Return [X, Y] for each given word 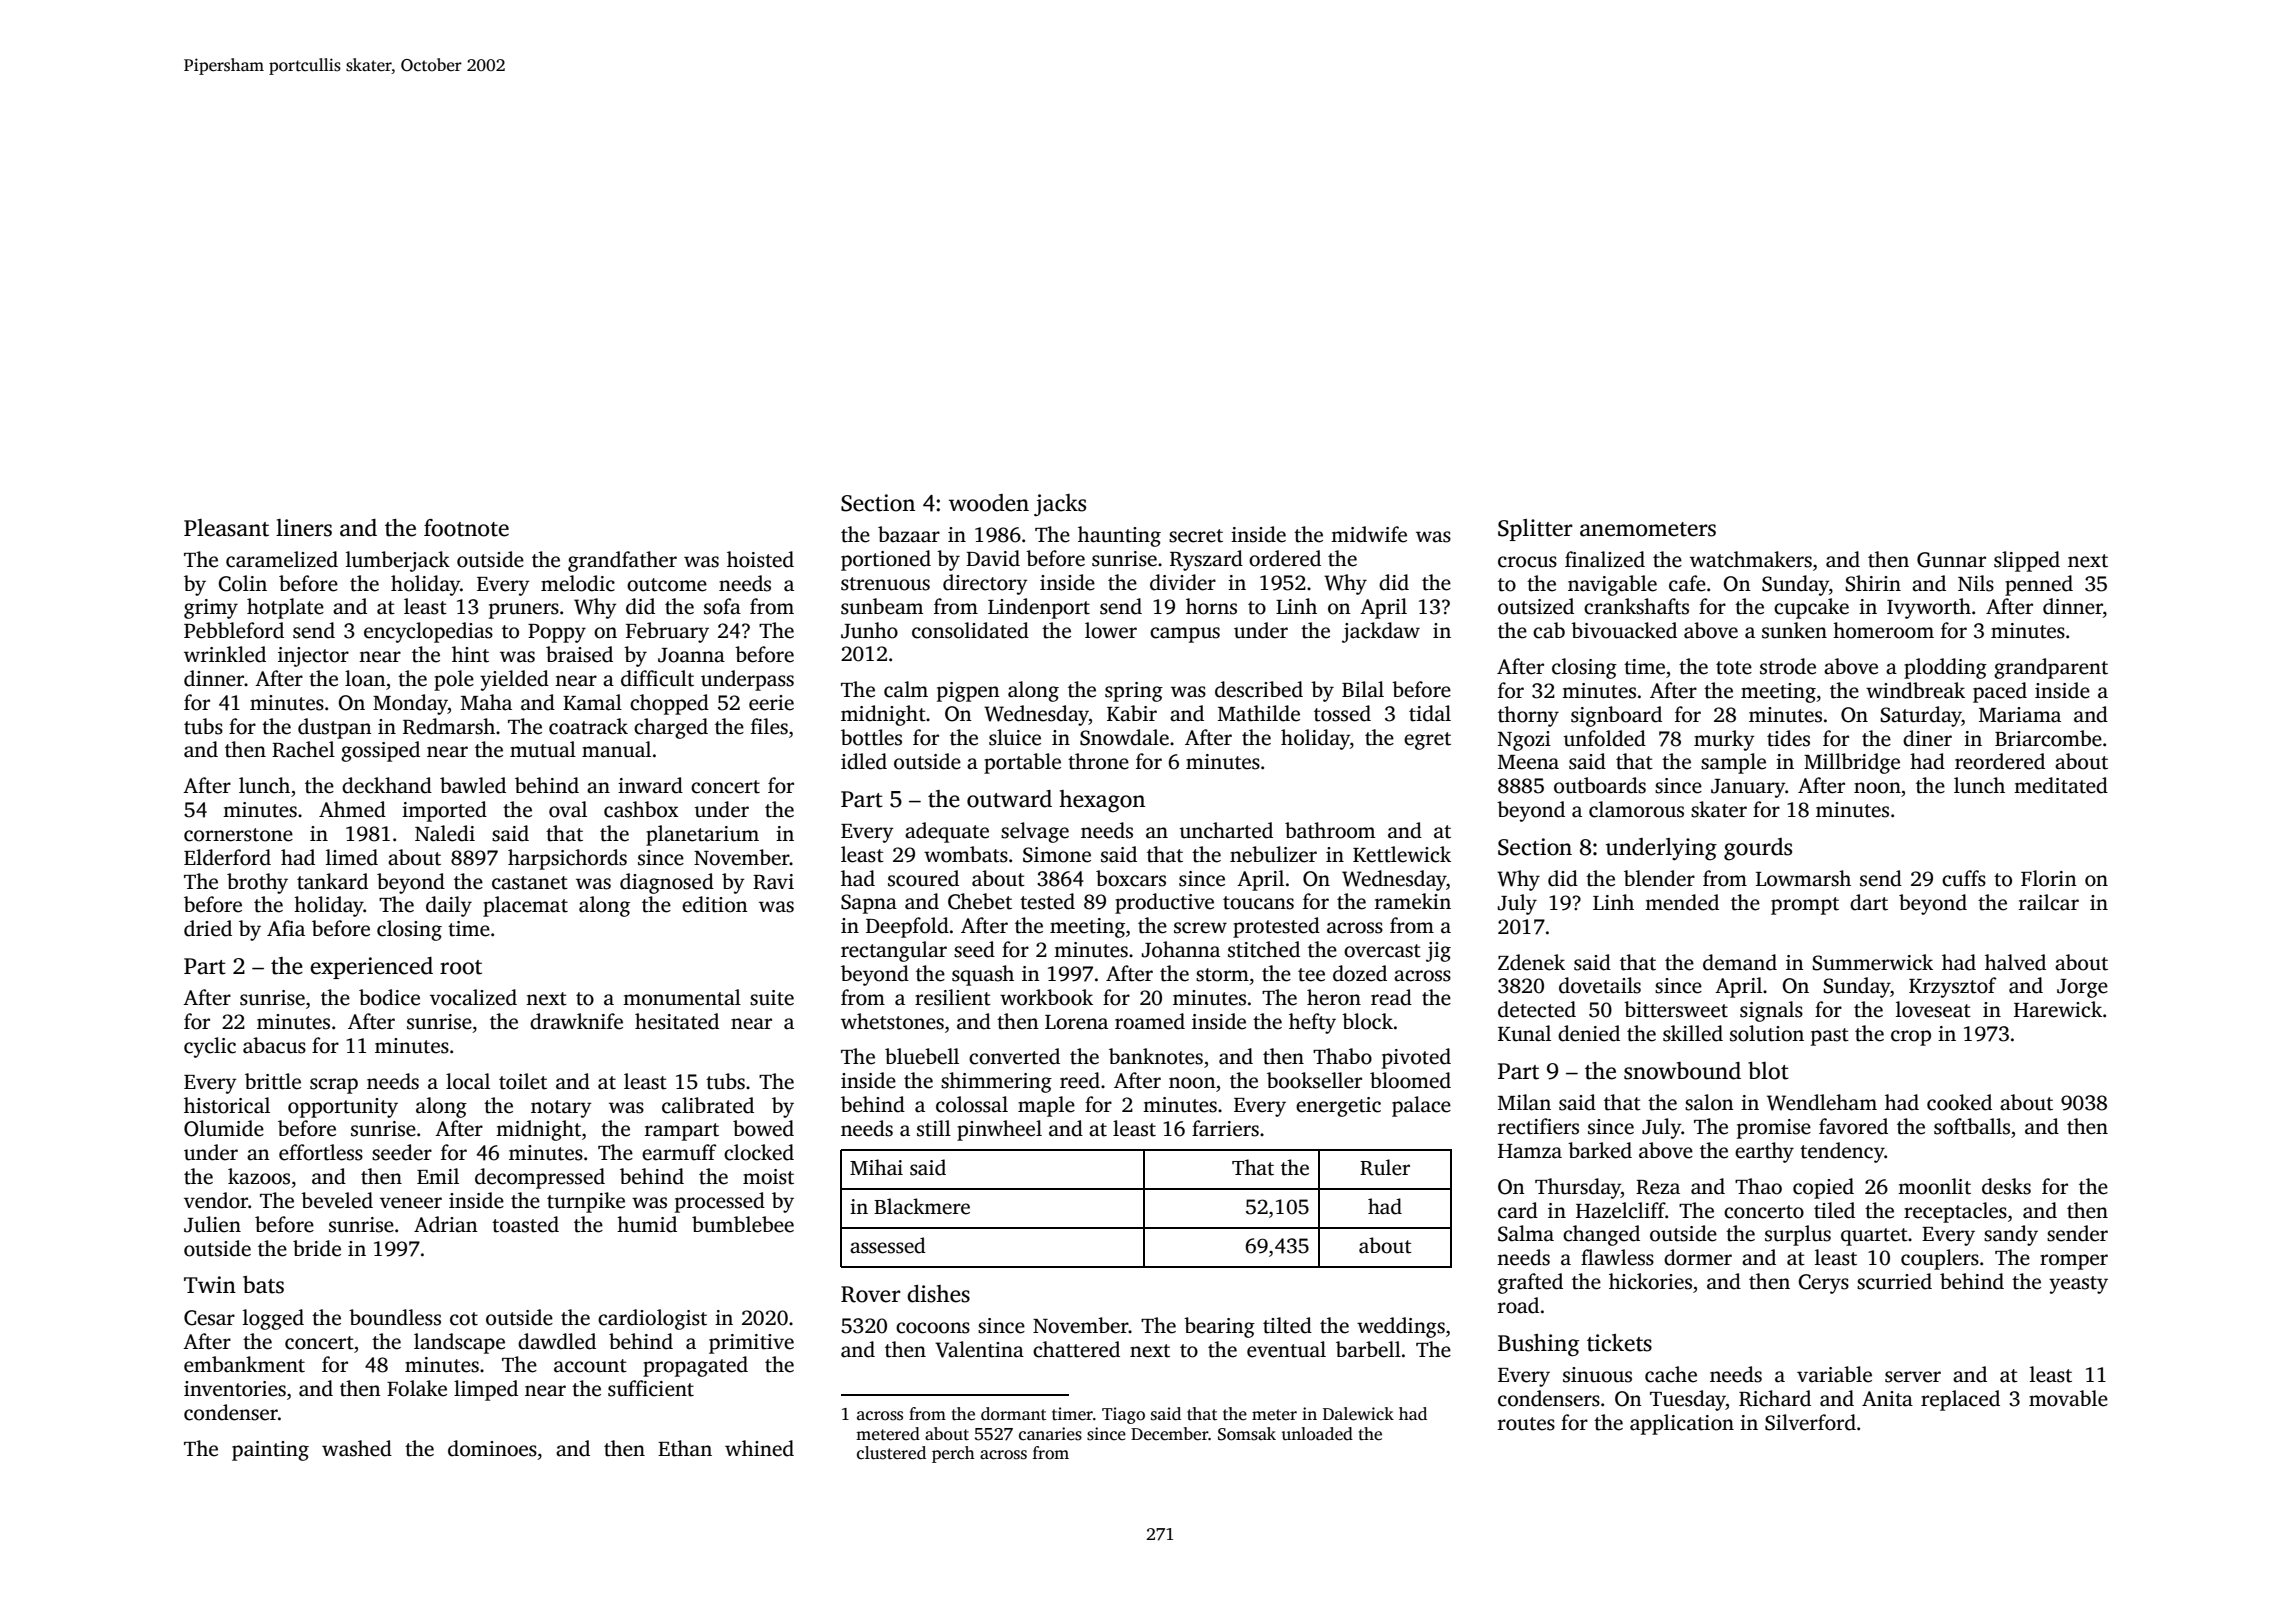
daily [449, 906]
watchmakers [1751, 559]
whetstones [892, 1021]
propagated [695, 1366]
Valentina [979, 1349]
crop [1911, 1038]
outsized [1536, 606]
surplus [1798, 1235]
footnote [466, 528]
